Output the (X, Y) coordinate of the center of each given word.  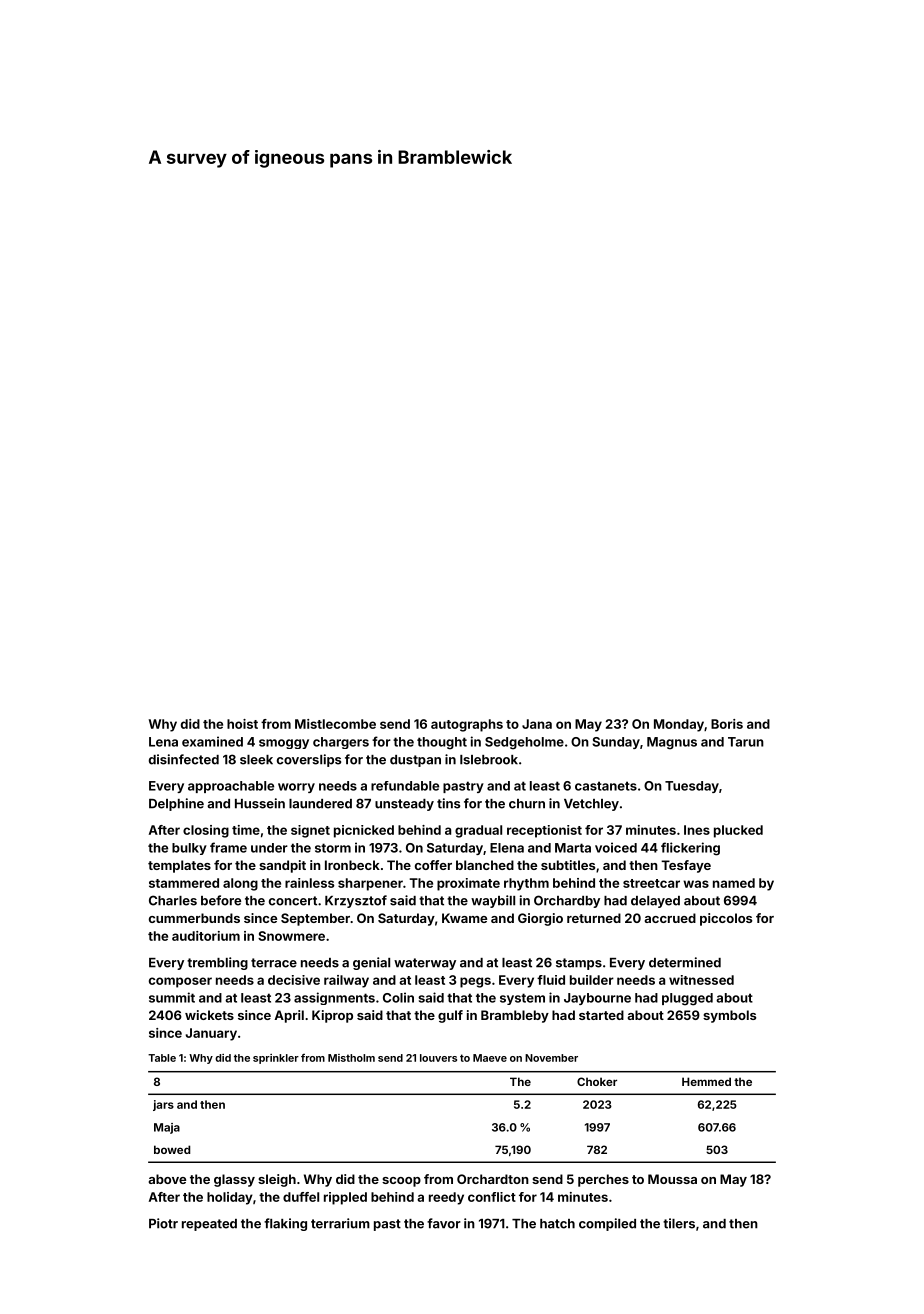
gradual (478, 831)
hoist (242, 724)
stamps (579, 964)
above (167, 1179)
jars (163, 1105)
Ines (697, 830)
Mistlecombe (335, 724)
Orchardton (493, 1179)
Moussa (672, 1179)
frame (228, 847)
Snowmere (291, 936)
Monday (679, 725)
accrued (670, 918)
